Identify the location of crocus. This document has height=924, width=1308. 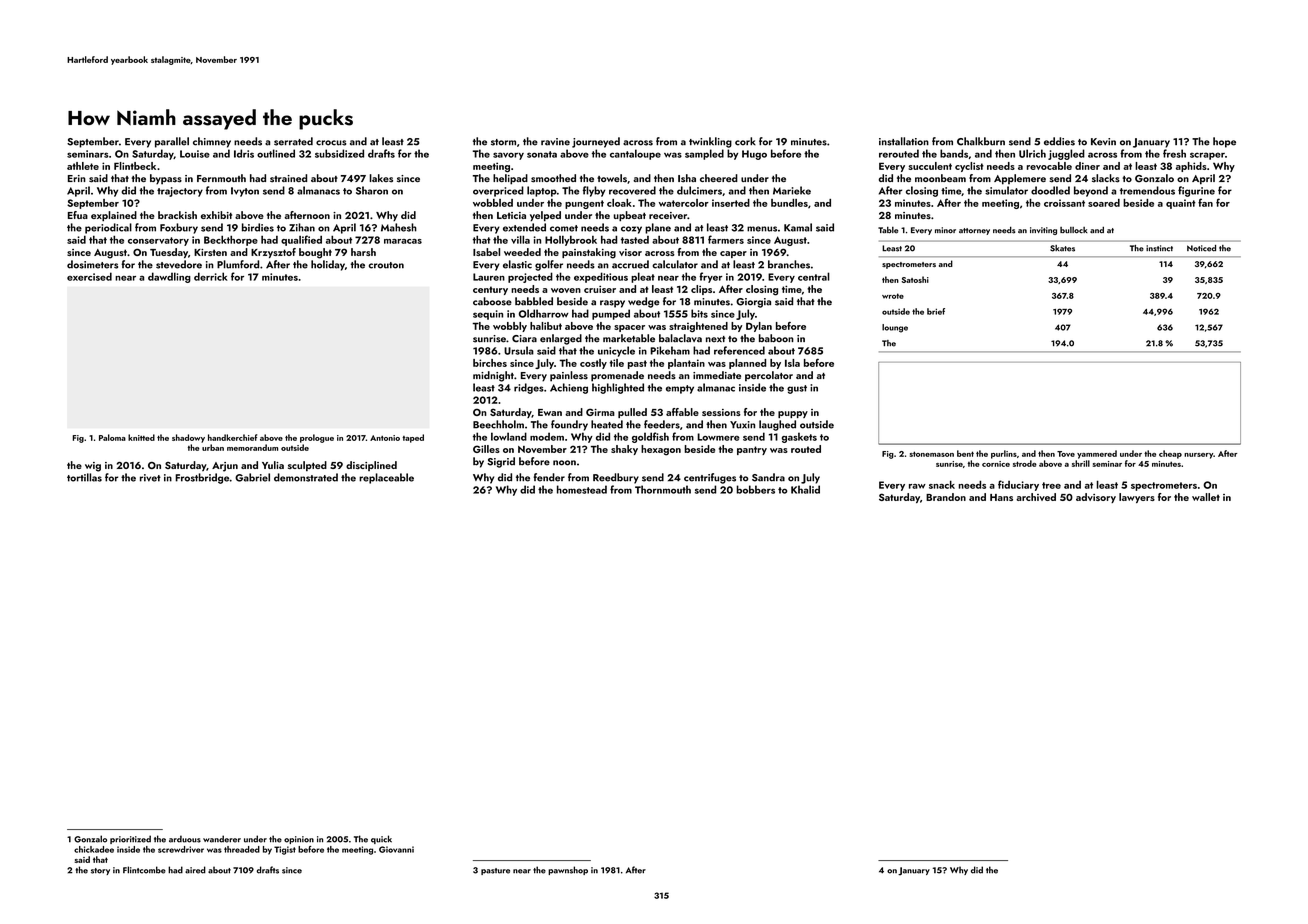
(331, 143).
